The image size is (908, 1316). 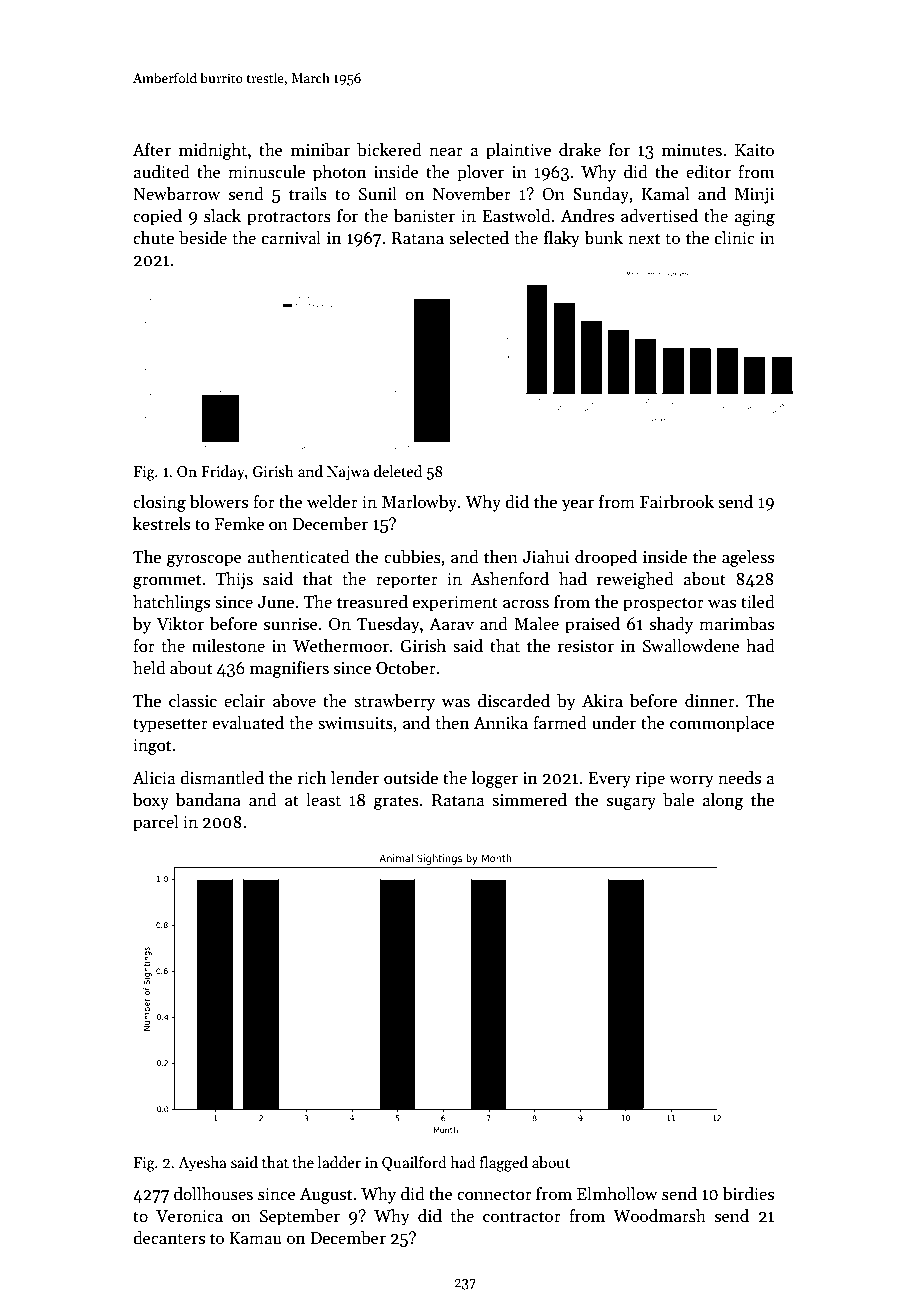 What do you see at coordinates (289, 218) in the image?
I see `protractors` at bounding box center [289, 218].
